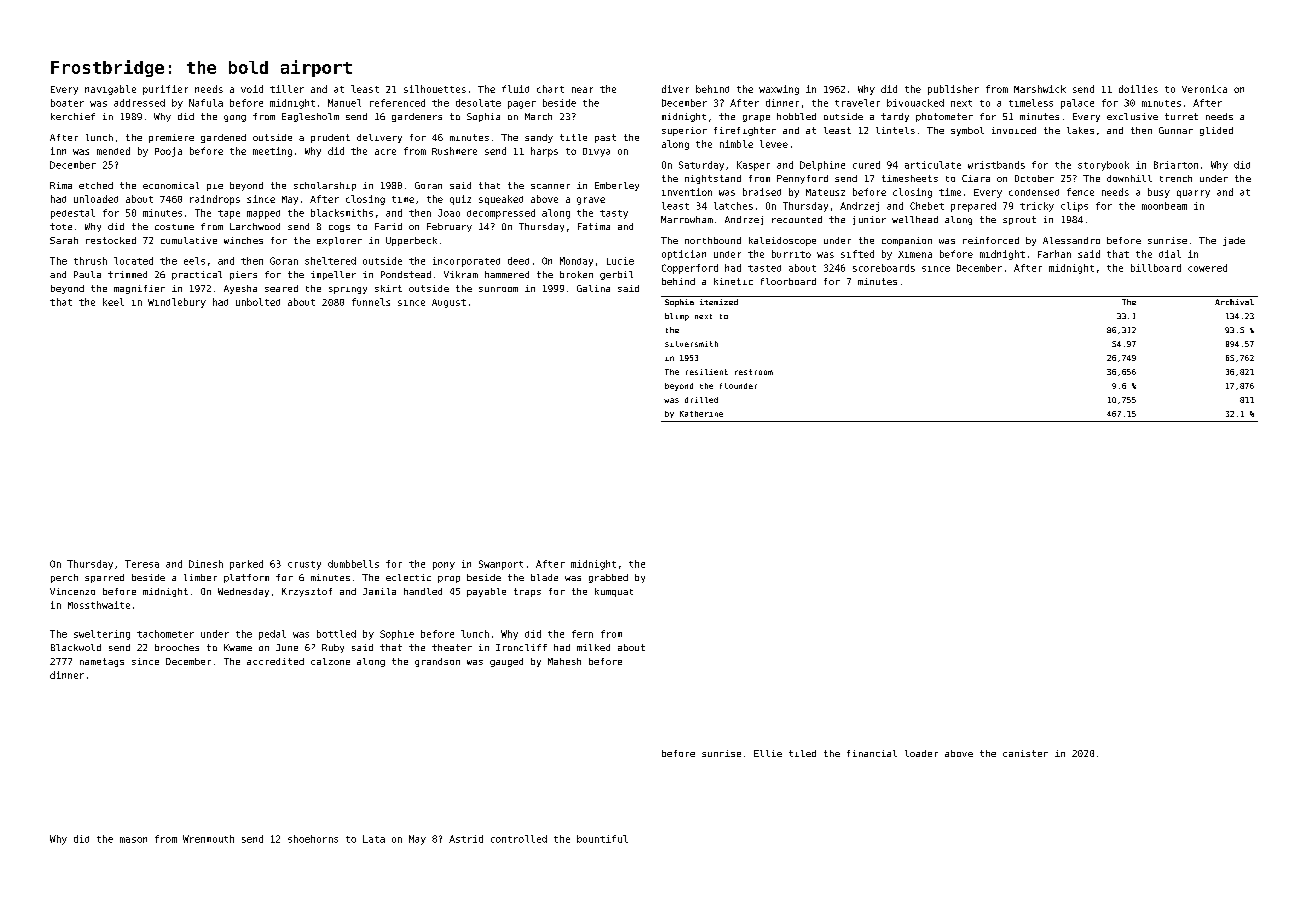  What do you see at coordinates (822, 166) in the document?
I see `Delphine` at bounding box center [822, 166].
